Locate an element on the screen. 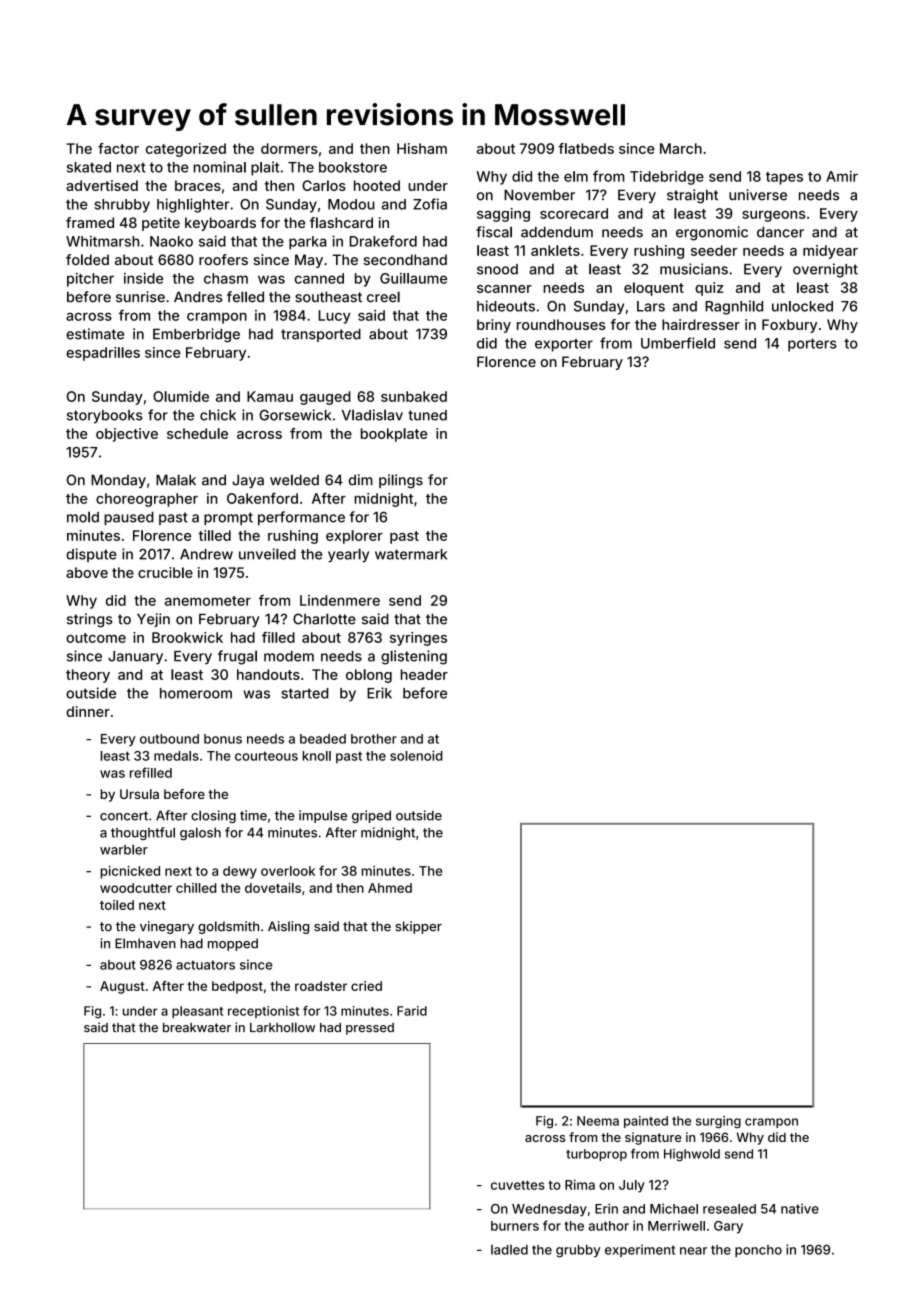  skipper is located at coordinates (418, 927).
